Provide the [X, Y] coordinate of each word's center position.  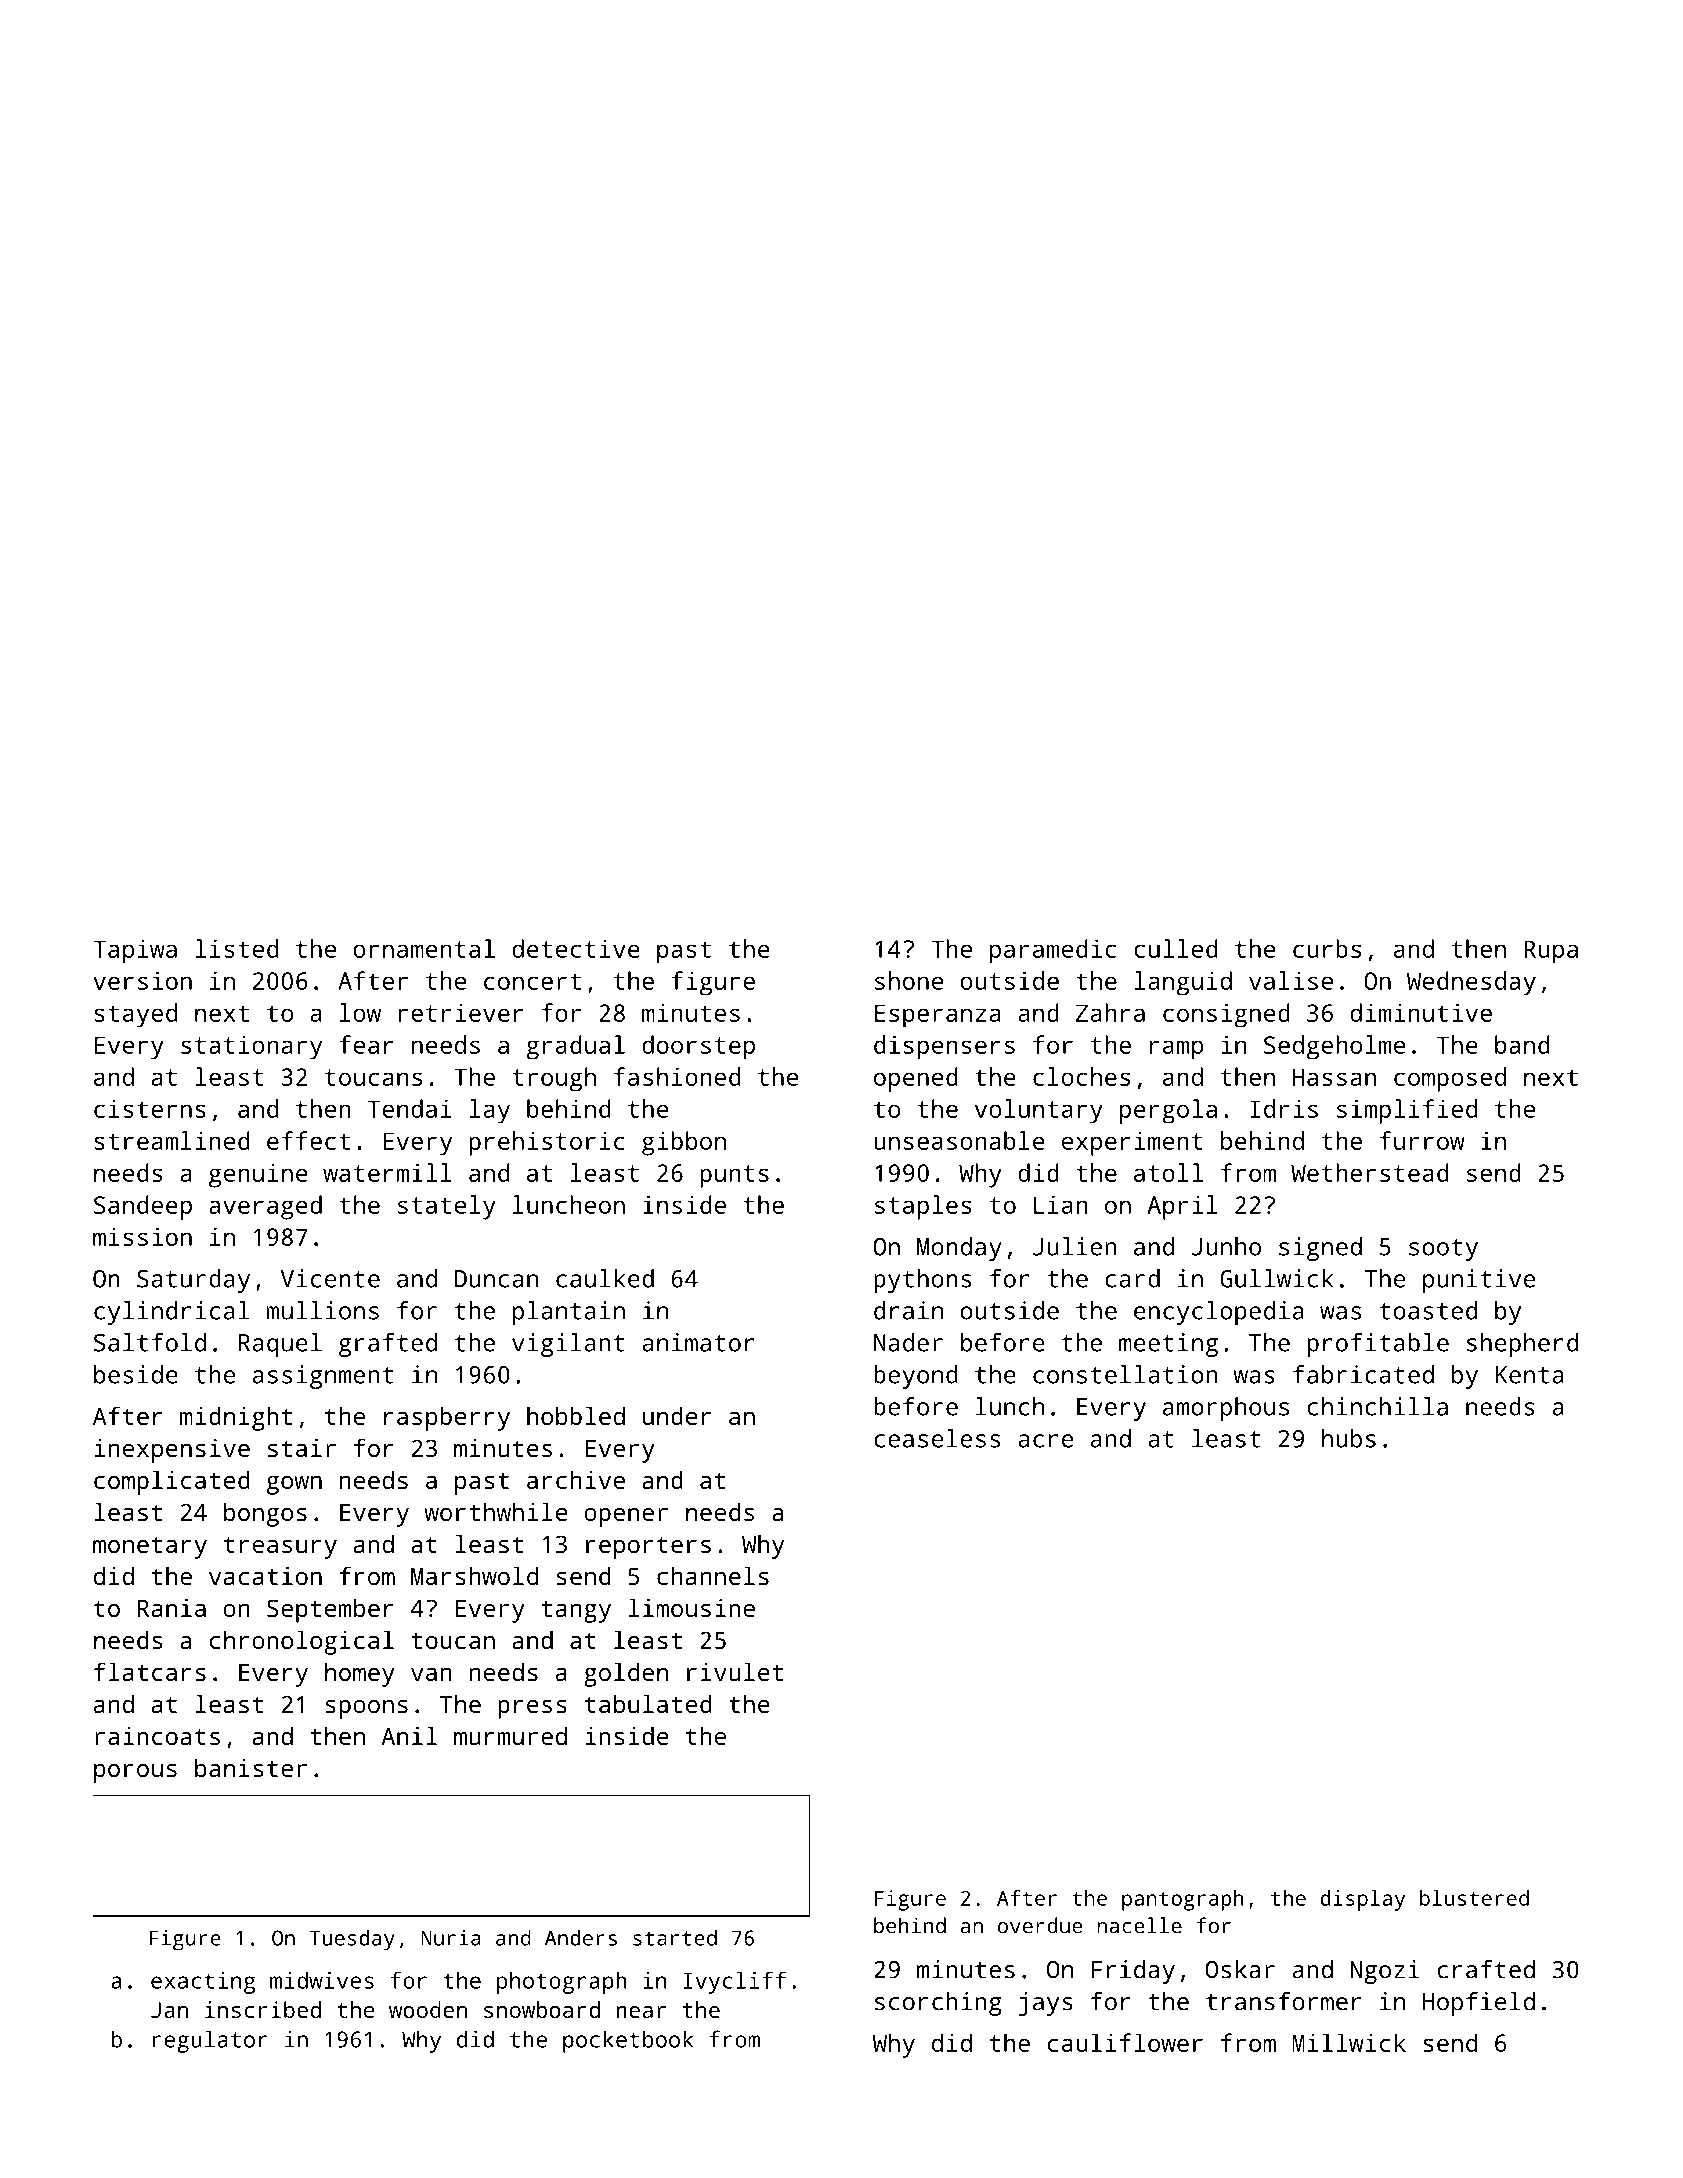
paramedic [1053, 951]
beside [136, 1374]
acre [1045, 1441]
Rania [172, 1608]
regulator [210, 2041]
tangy [576, 1611]
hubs [1349, 1438]
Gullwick [1277, 1278]
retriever [461, 1012]
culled [1176, 948]
